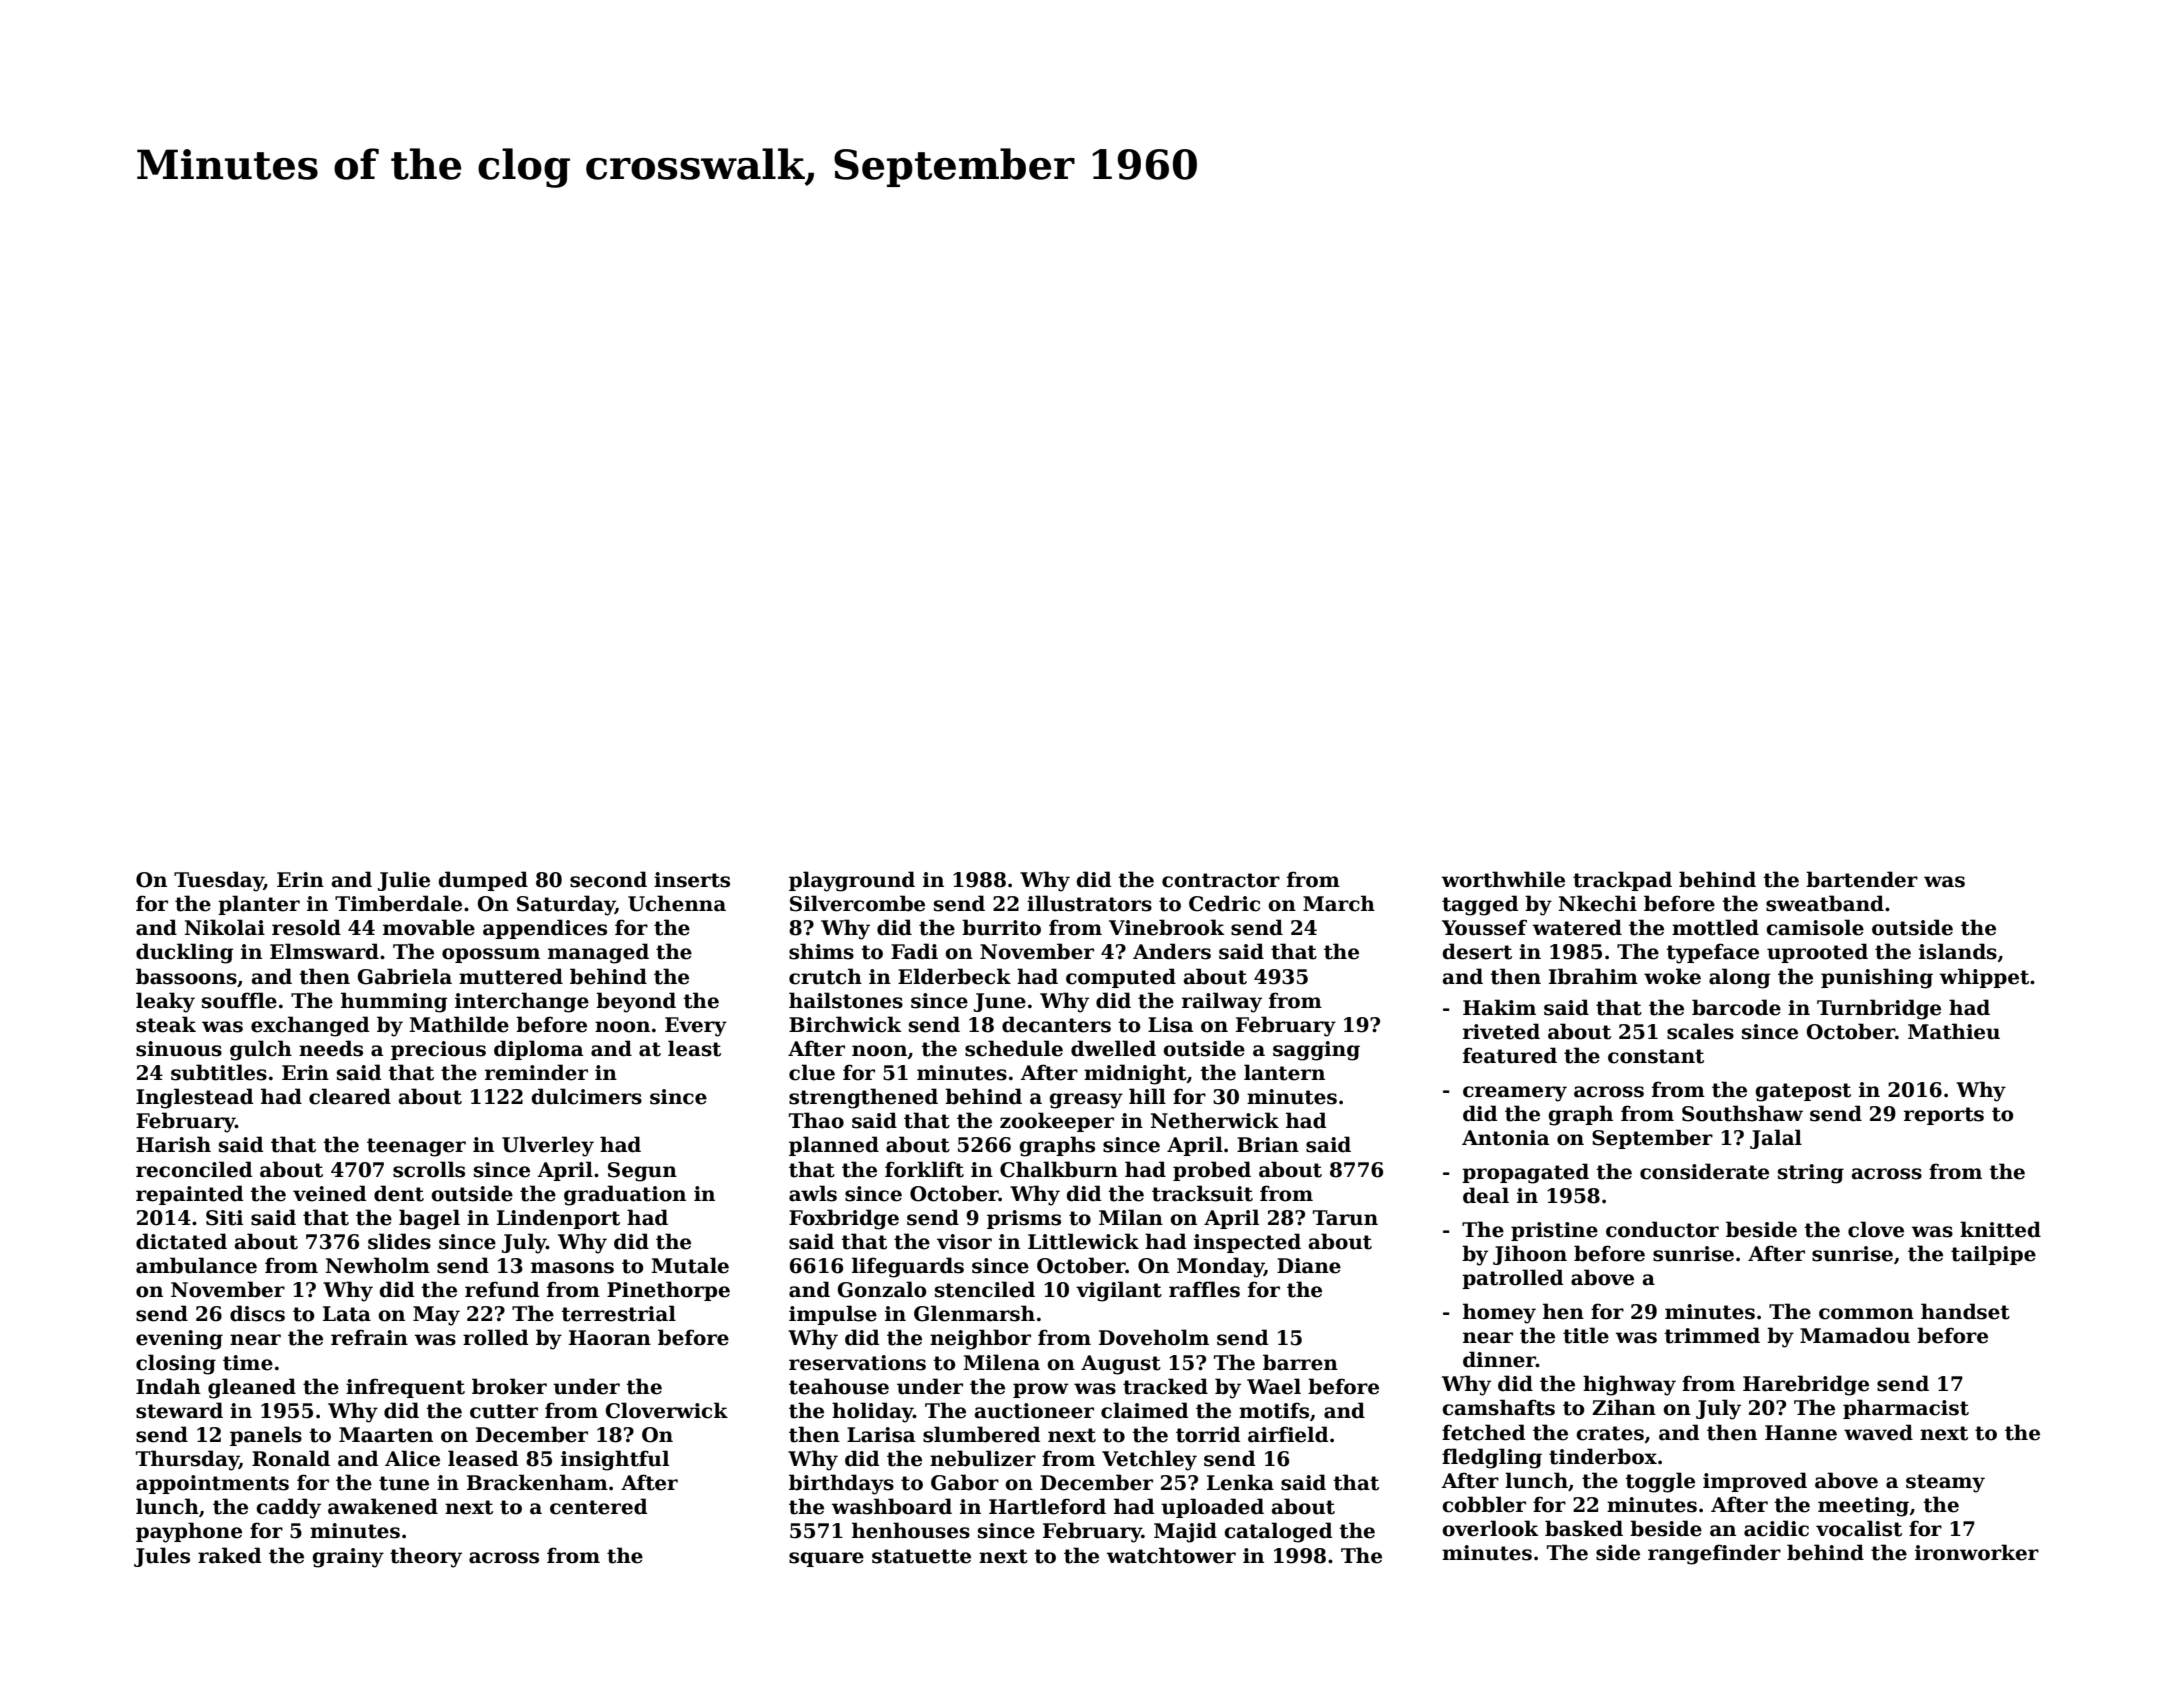 This image has width=2178, height=1683. I want to click on reminder, so click(536, 1072).
